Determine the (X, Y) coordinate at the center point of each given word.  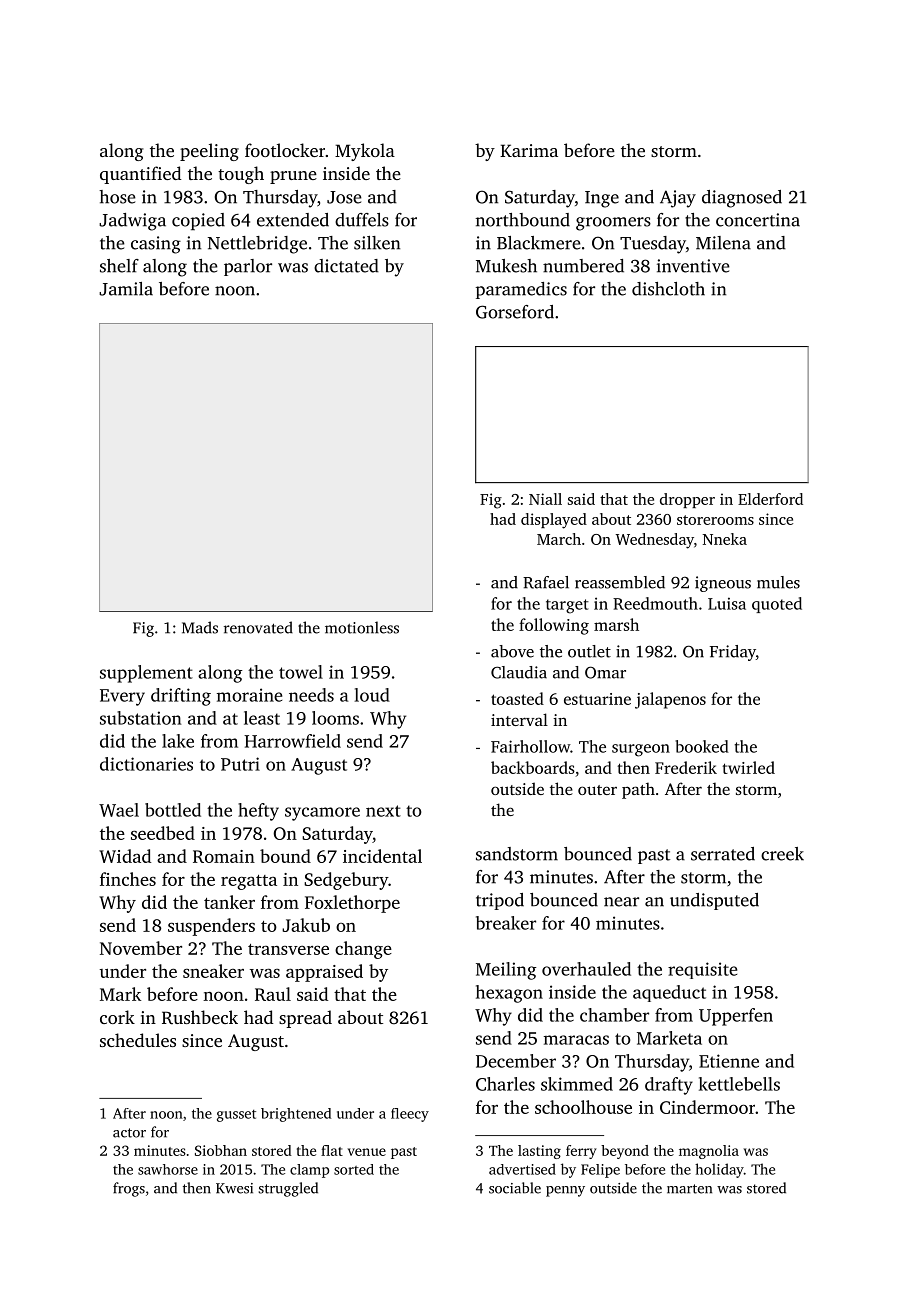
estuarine (597, 699)
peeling (209, 152)
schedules (138, 1040)
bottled (173, 810)
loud (372, 695)
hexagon (509, 994)
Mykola (365, 152)
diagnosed (742, 199)
